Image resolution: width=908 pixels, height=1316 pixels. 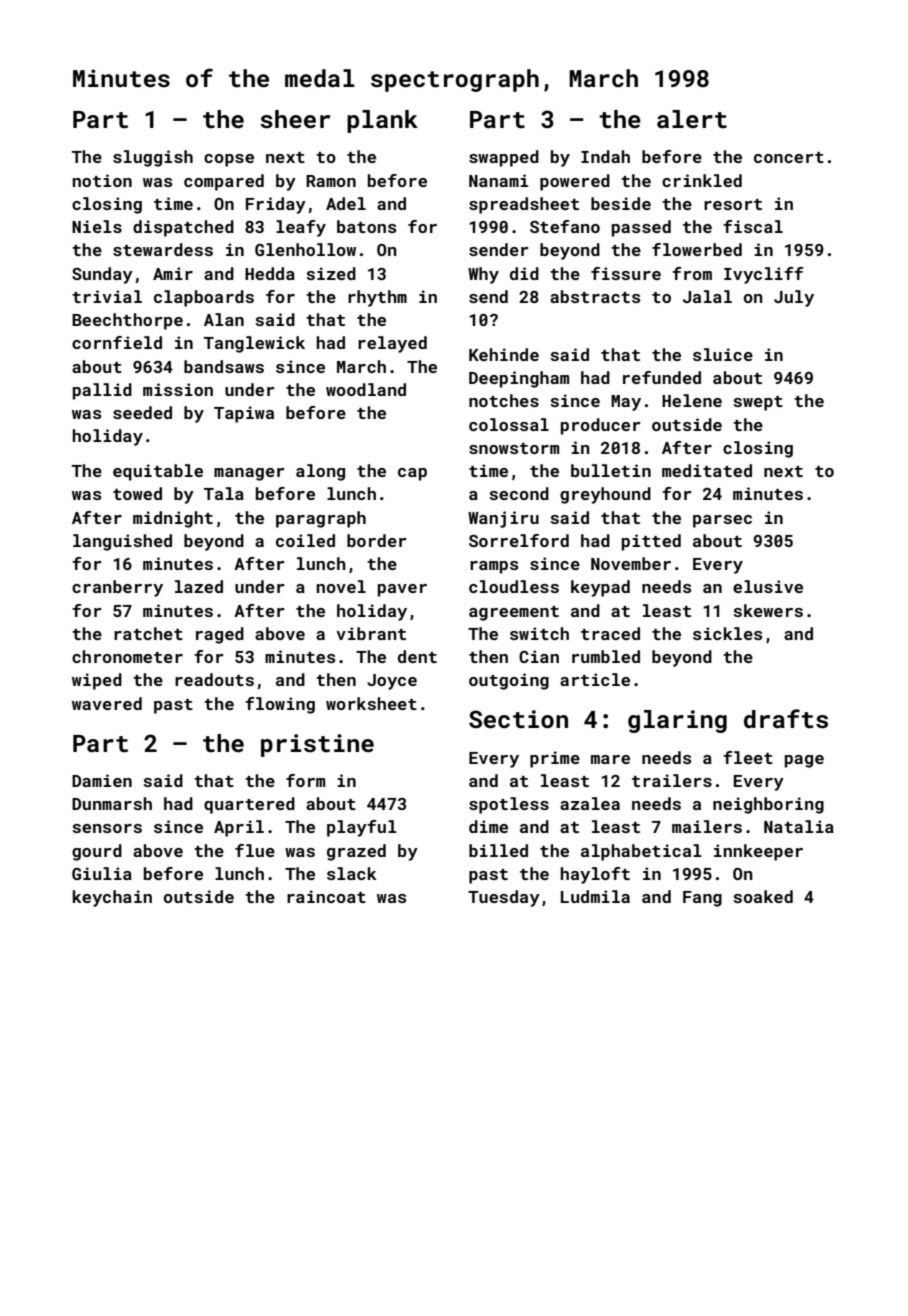 I want to click on spotless, so click(x=509, y=805).
